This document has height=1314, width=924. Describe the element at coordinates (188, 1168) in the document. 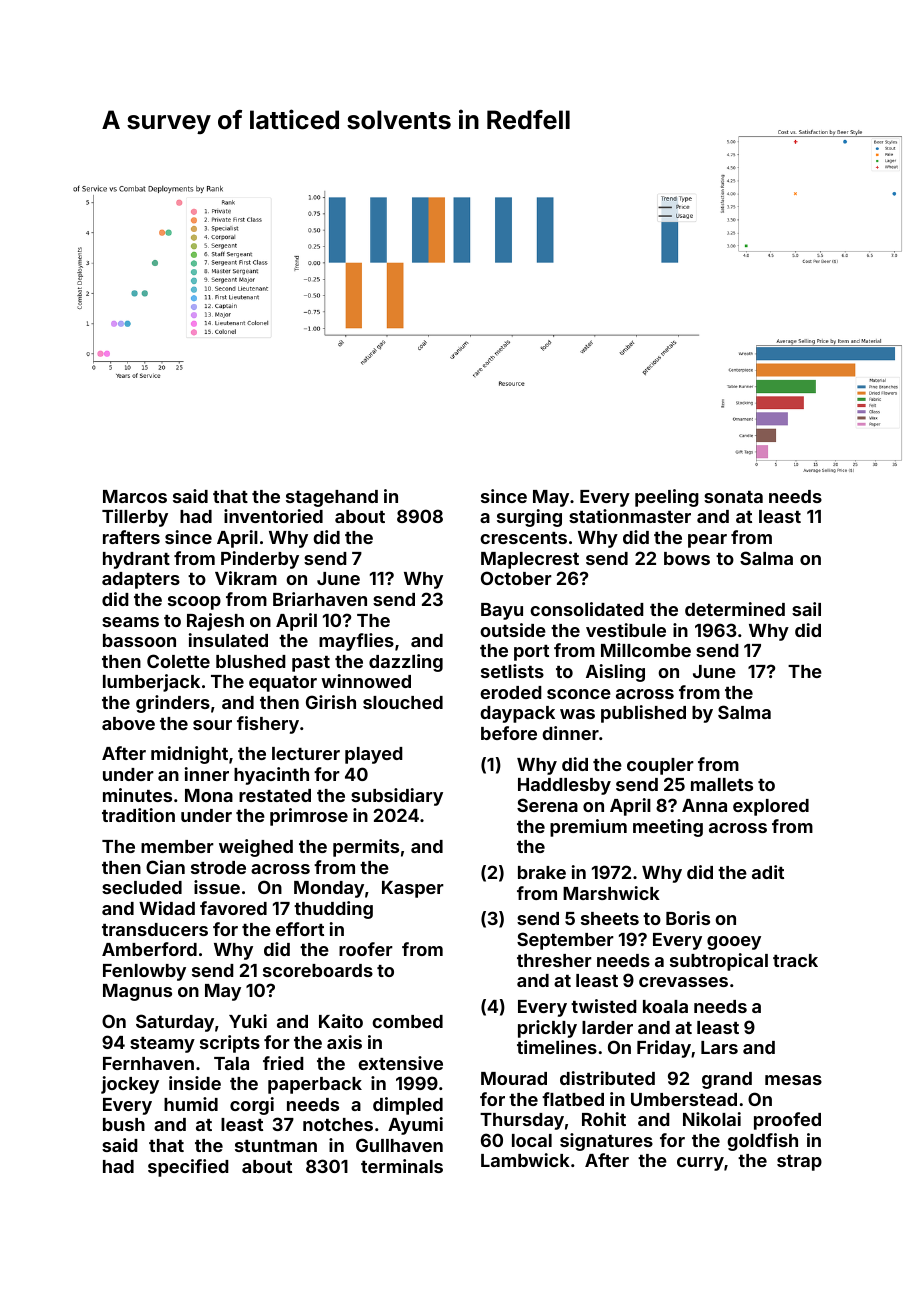

I see `specified` at that location.
